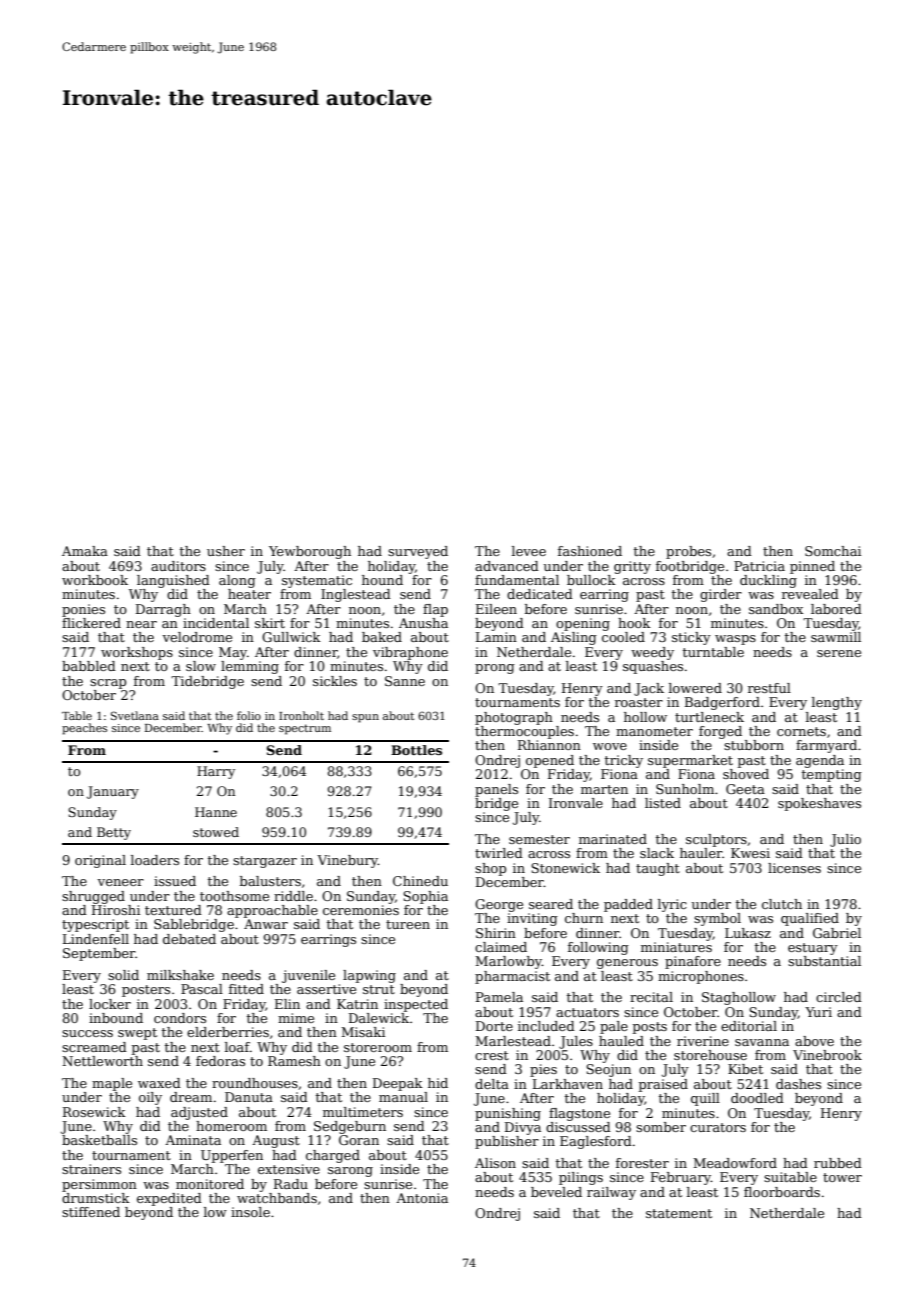 The width and height of the document is (924, 1308). Describe the element at coordinates (690, 761) in the document. I see `supermarket` at that location.
